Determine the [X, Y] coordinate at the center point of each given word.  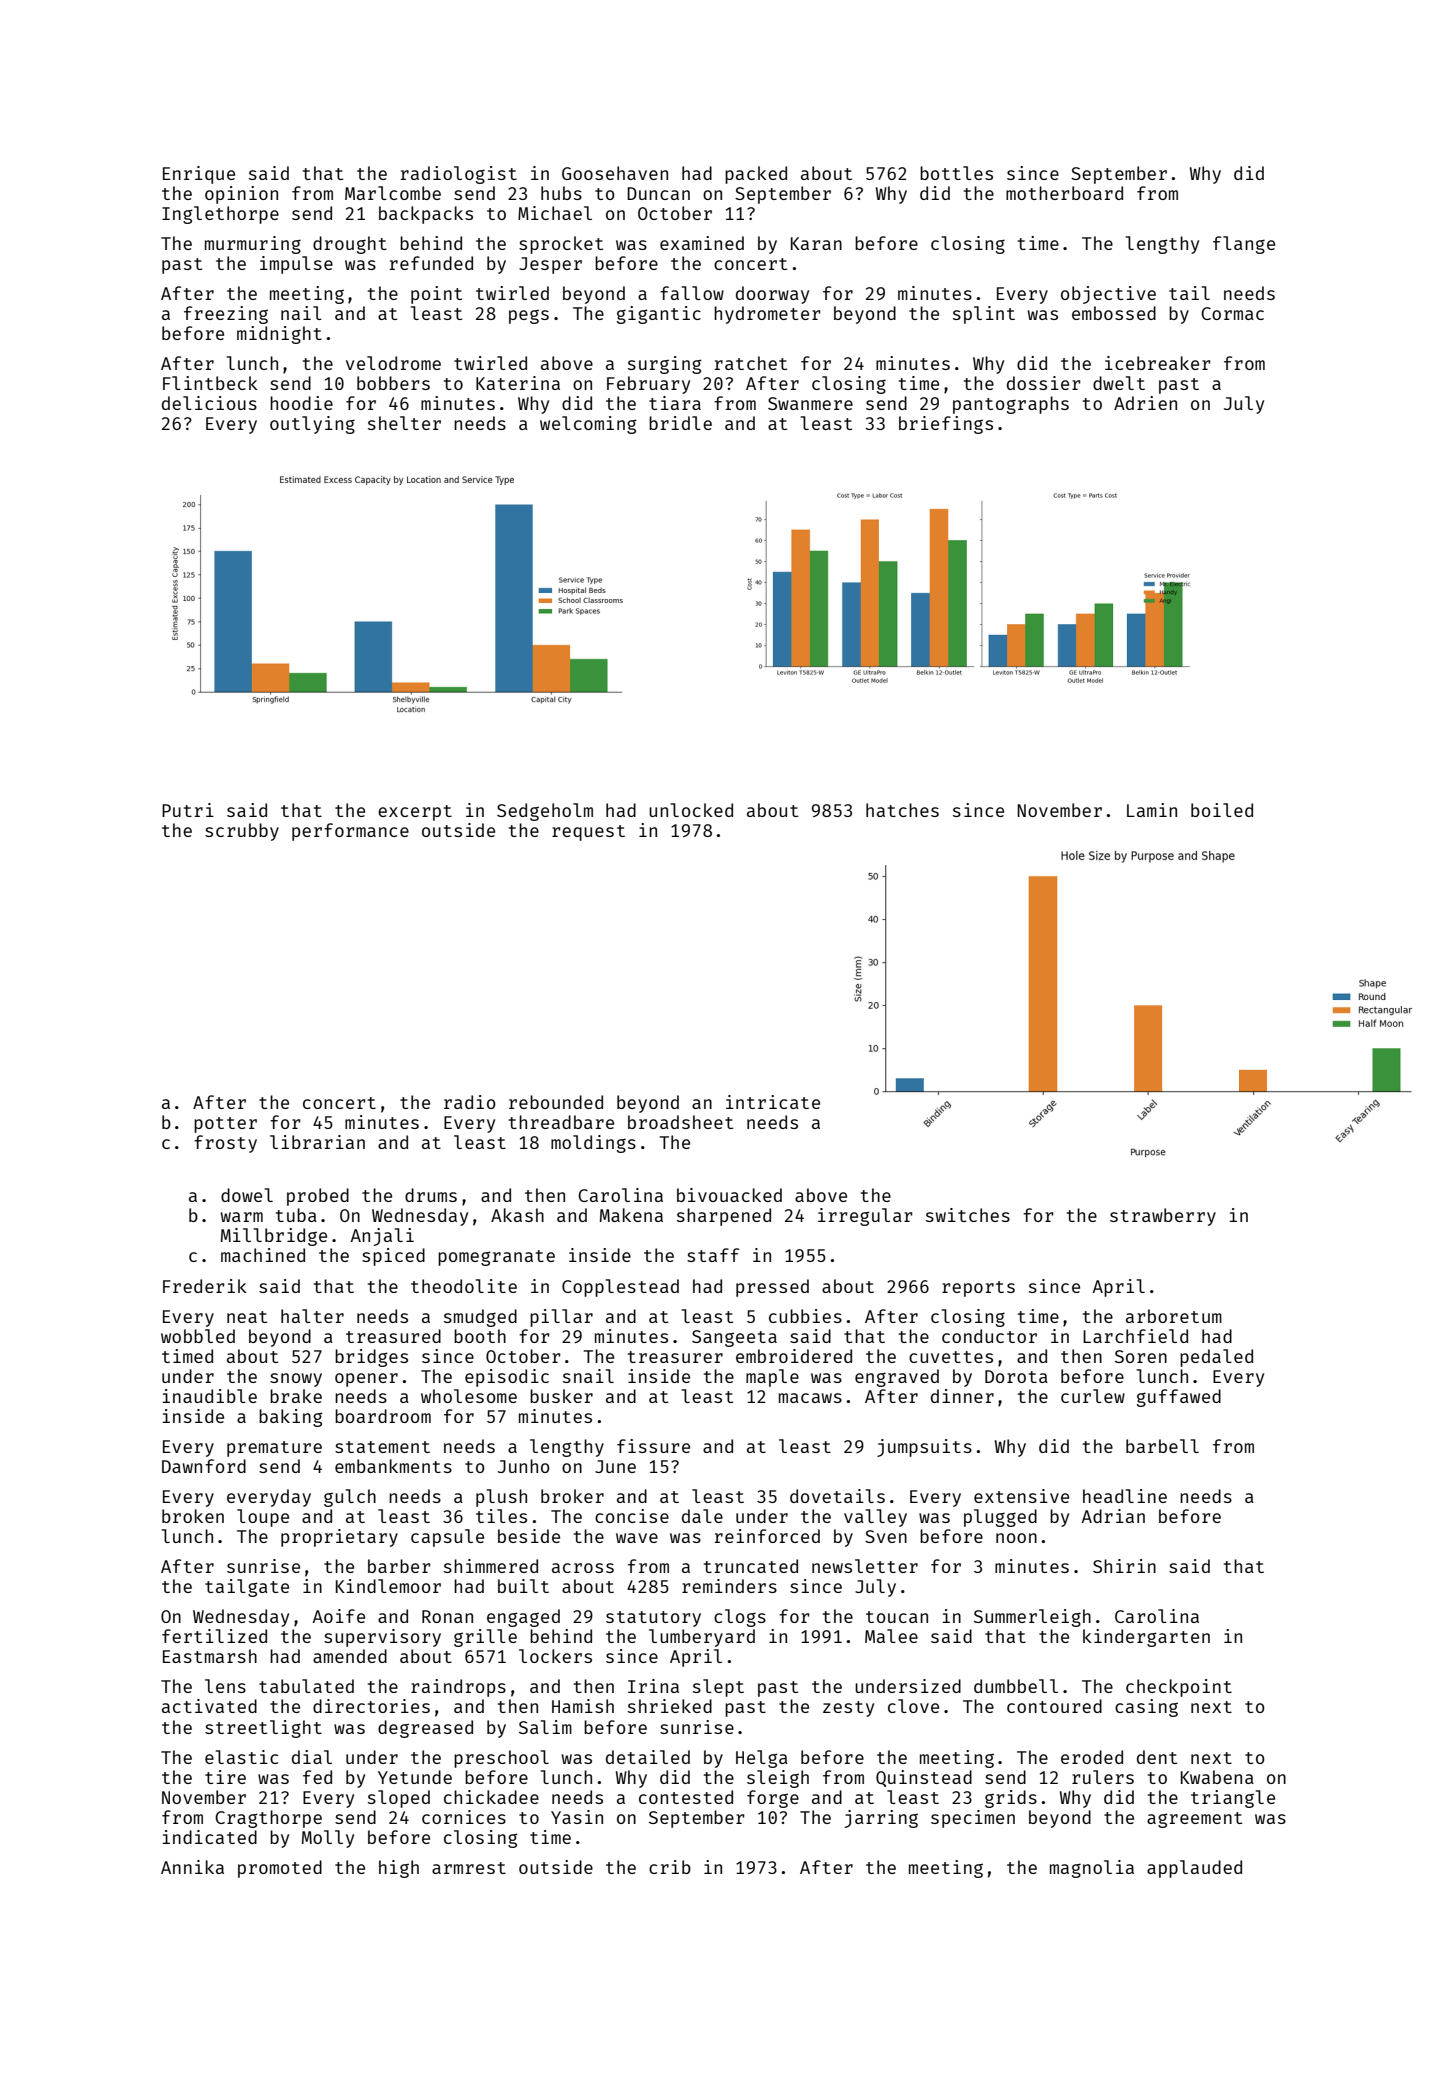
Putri [188, 810]
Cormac [1232, 313]
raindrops [458, 1688]
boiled [1222, 810]
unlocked [691, 810]
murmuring [253, 245]
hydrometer [767, 315]
